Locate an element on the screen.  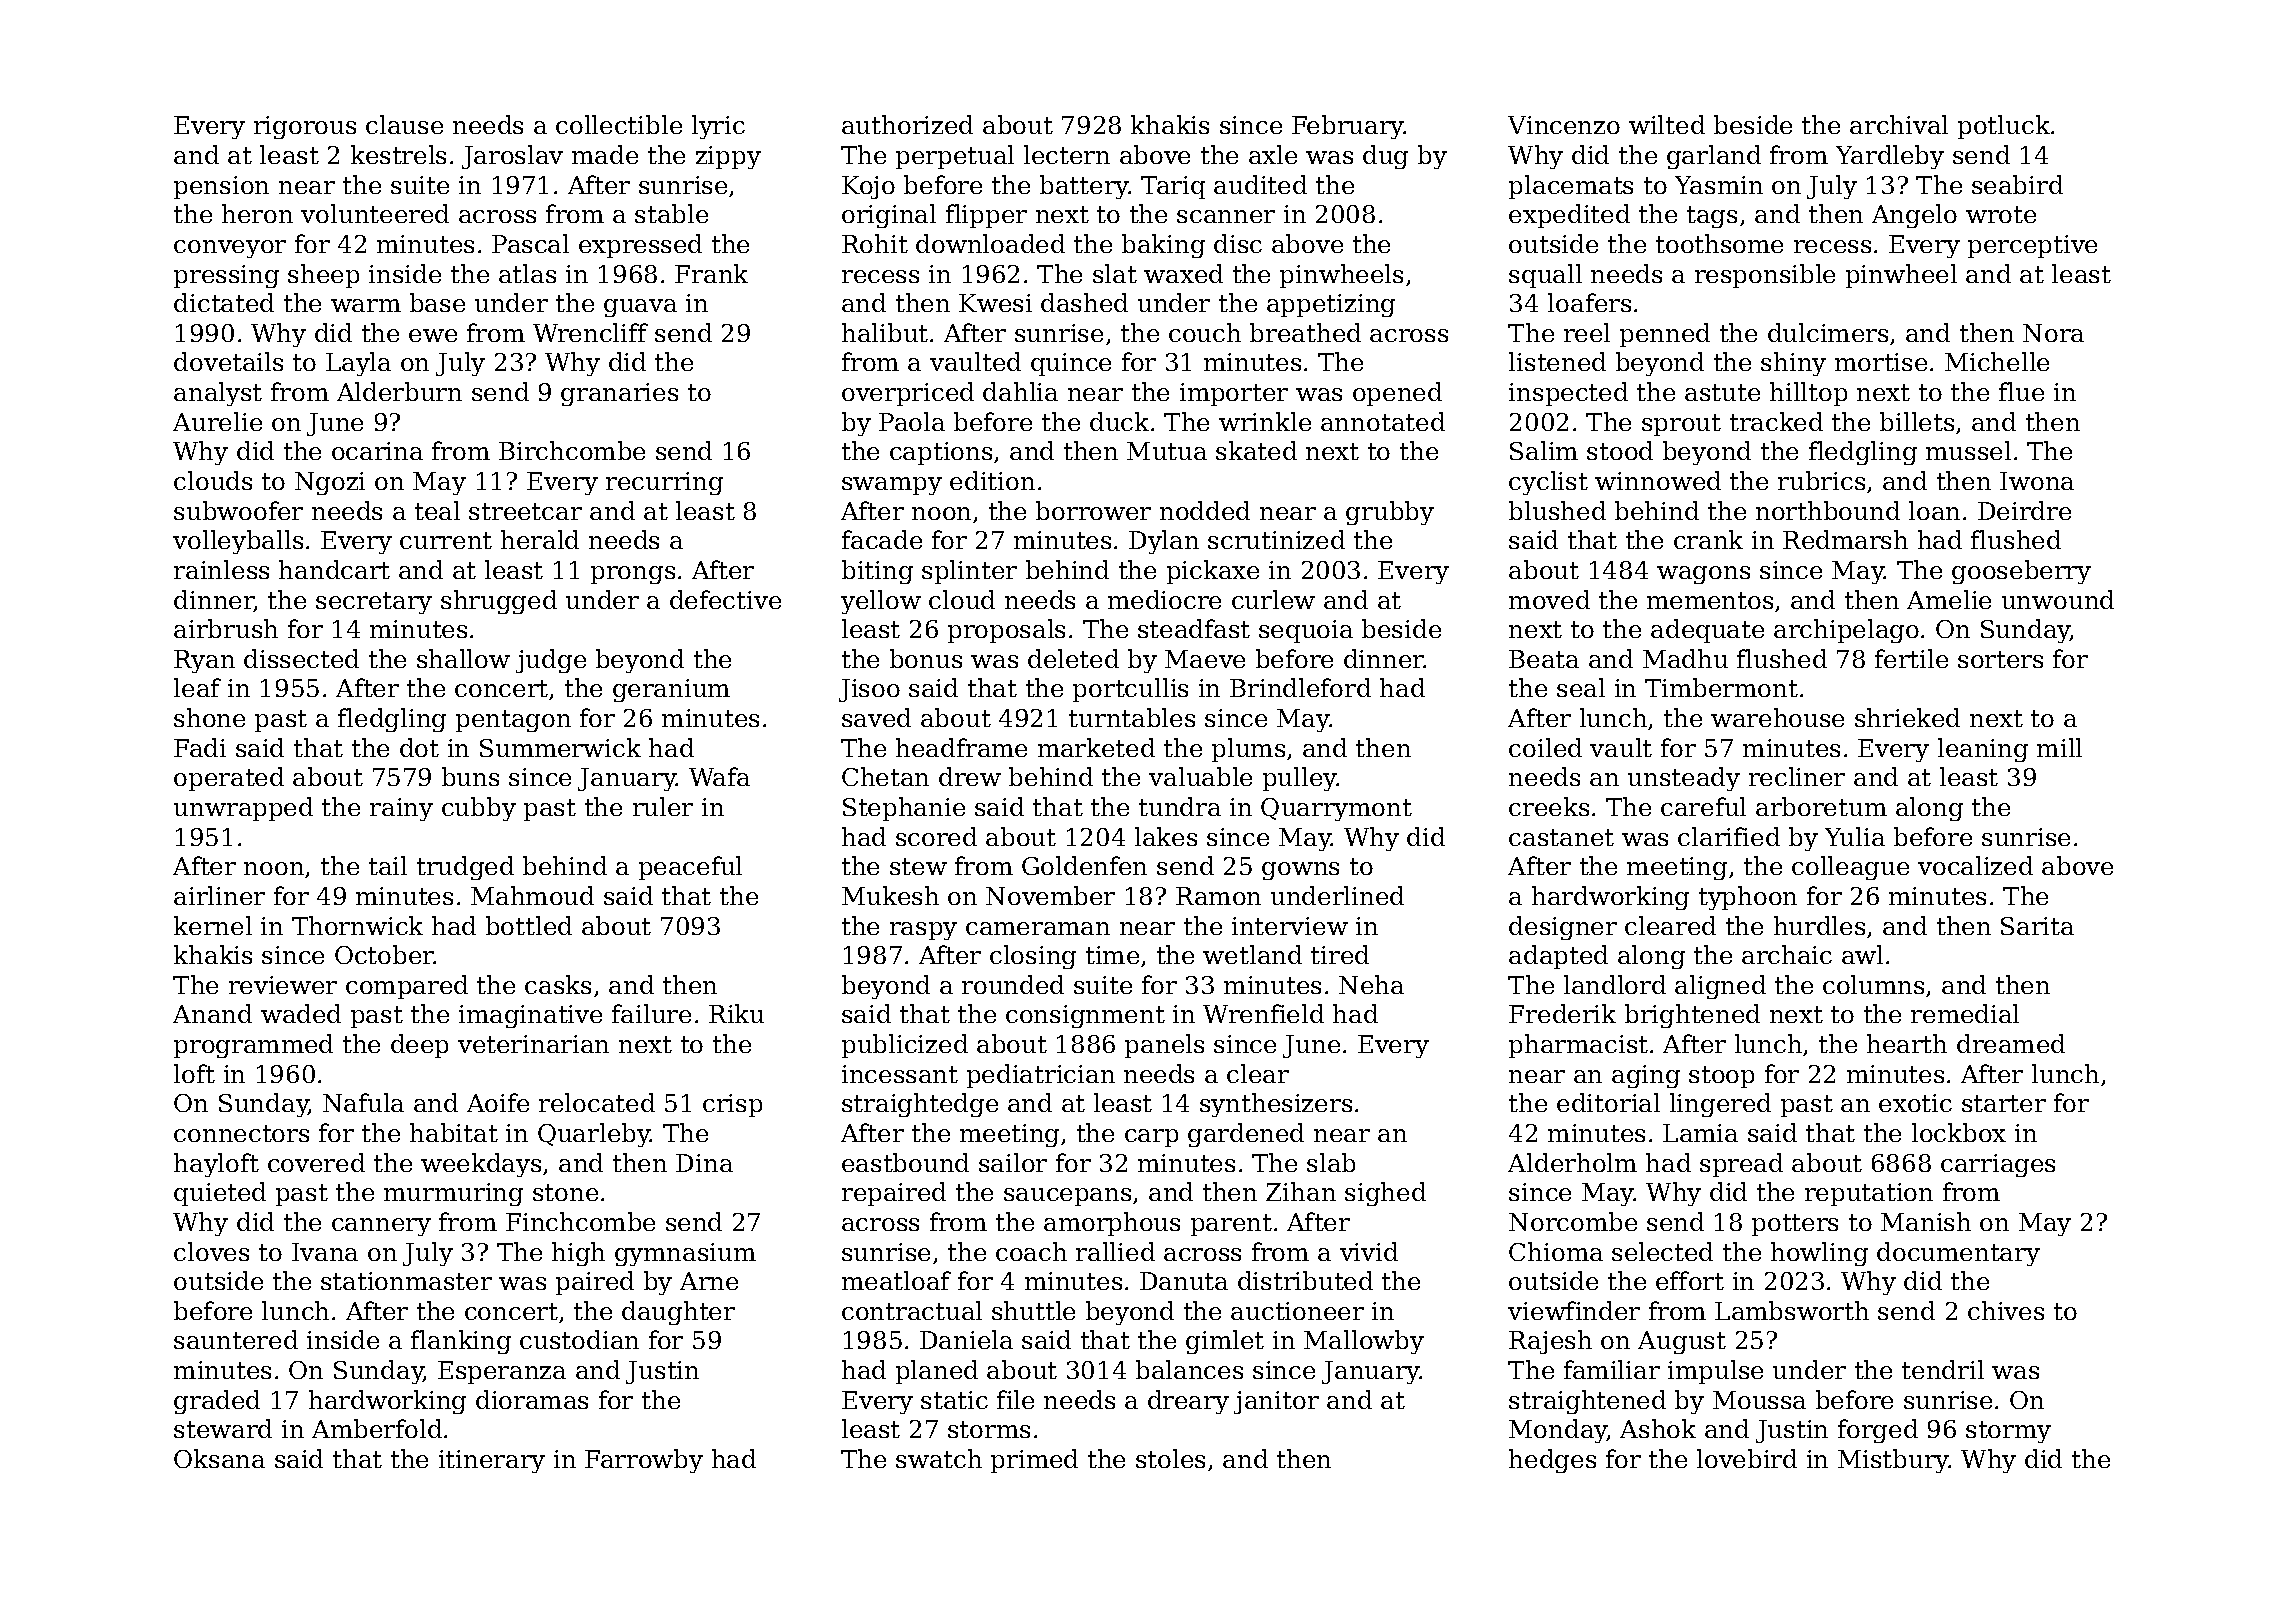
shone is located at coordinates (209, 717).
